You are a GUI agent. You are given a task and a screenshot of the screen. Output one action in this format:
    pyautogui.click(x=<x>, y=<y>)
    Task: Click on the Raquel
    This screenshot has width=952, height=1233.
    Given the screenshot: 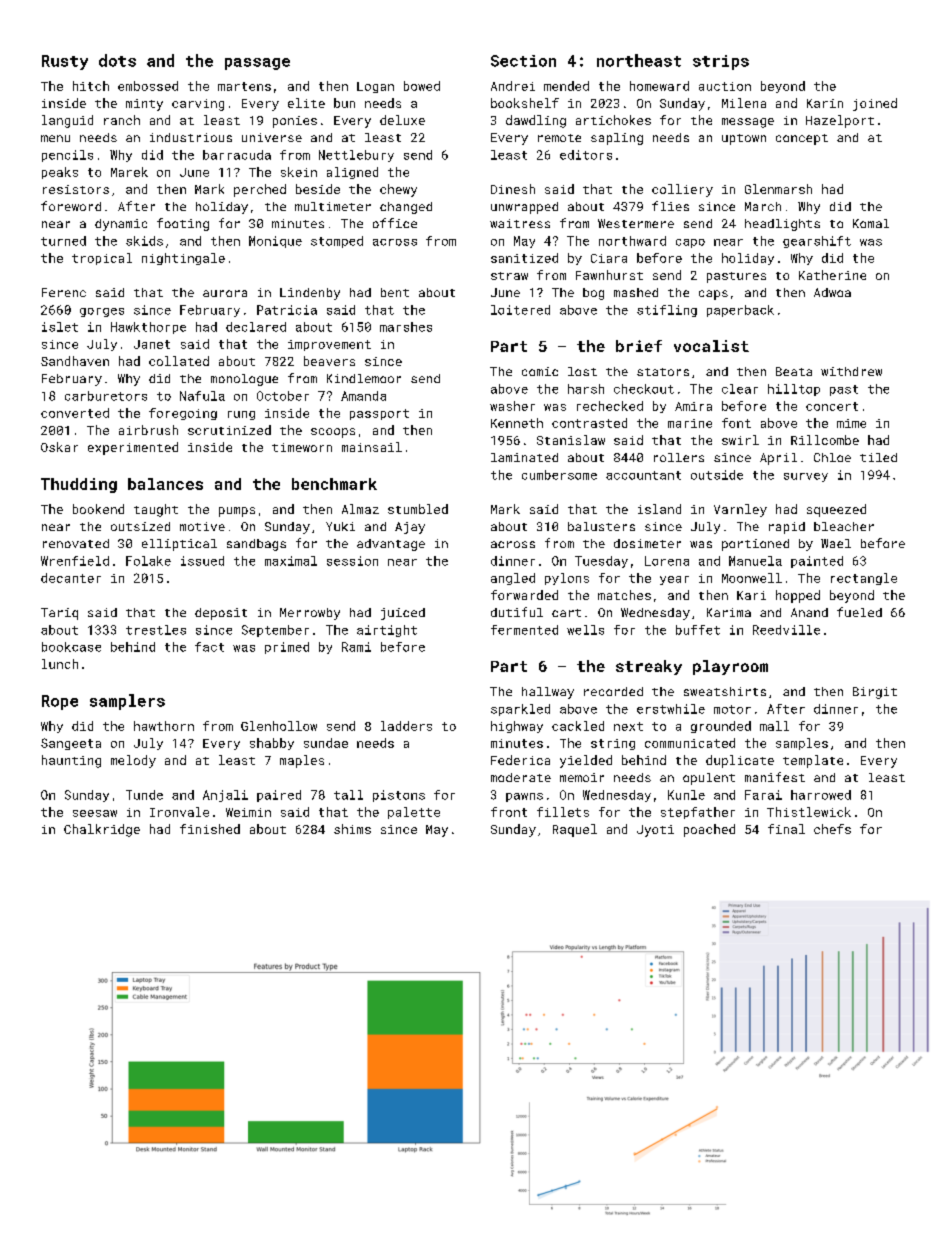 What is the action you would take?
    pyautogui.click(x=575, y=830)
